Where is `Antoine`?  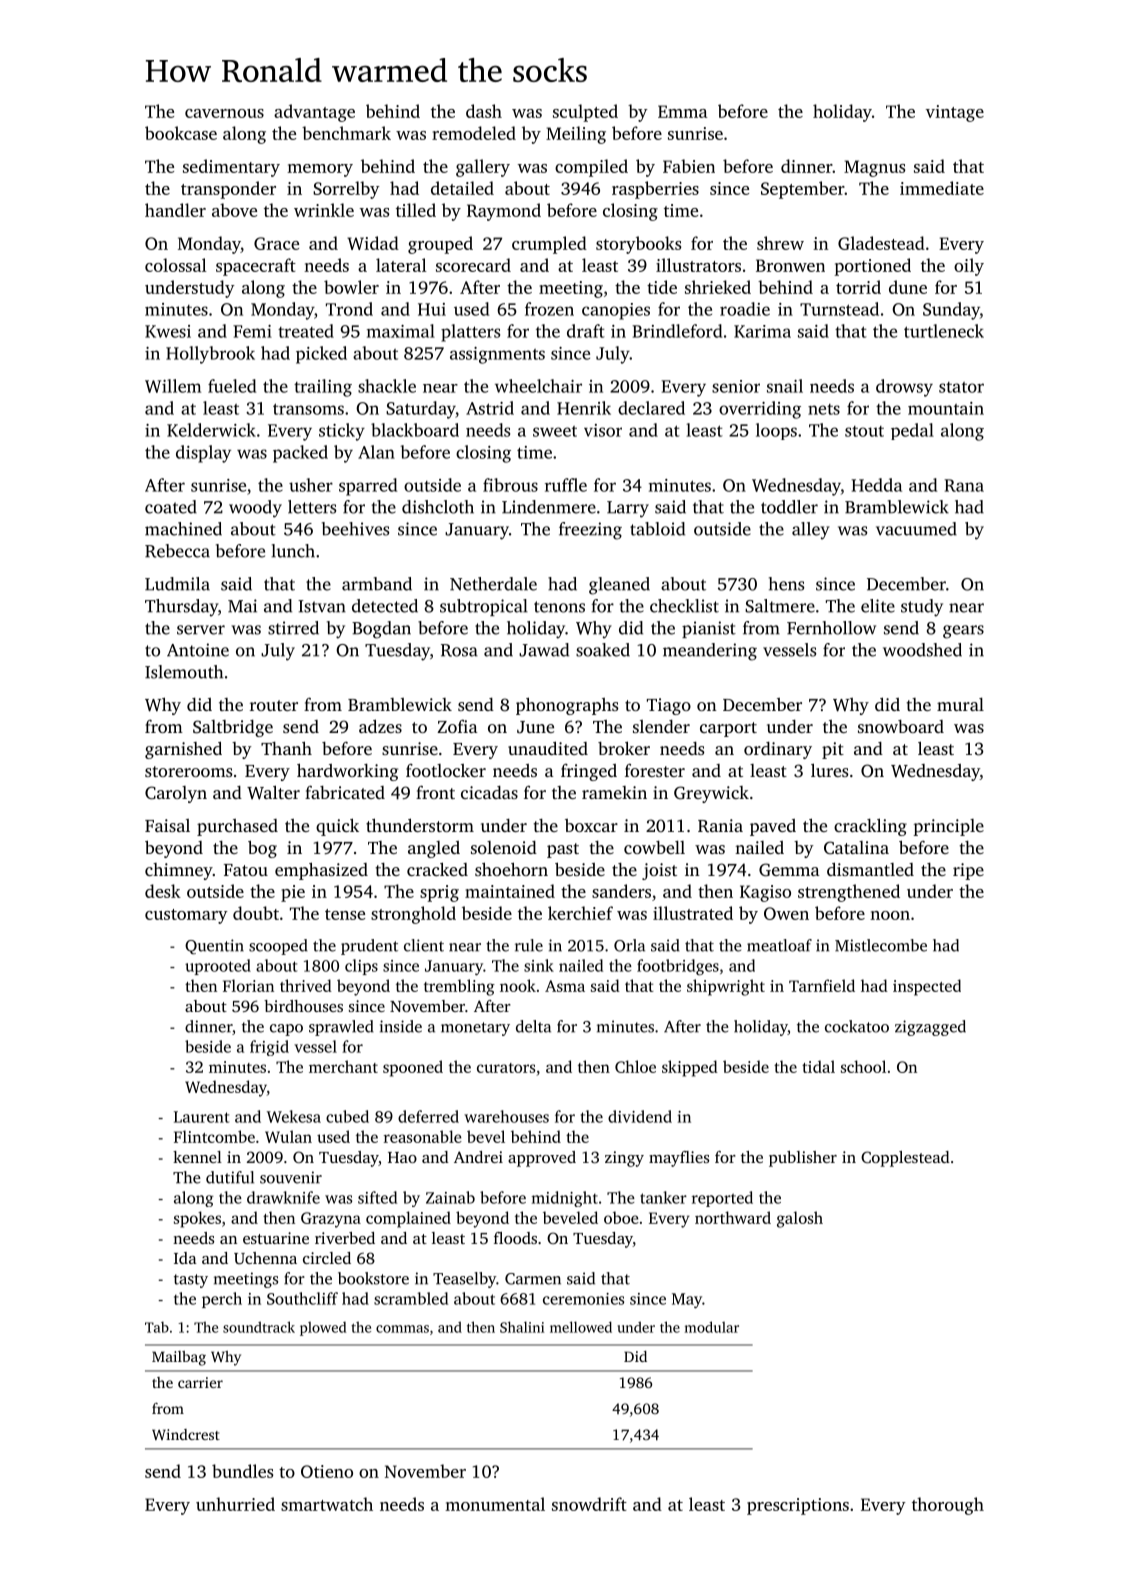
Antoine is located at coordinates (198, 650).
